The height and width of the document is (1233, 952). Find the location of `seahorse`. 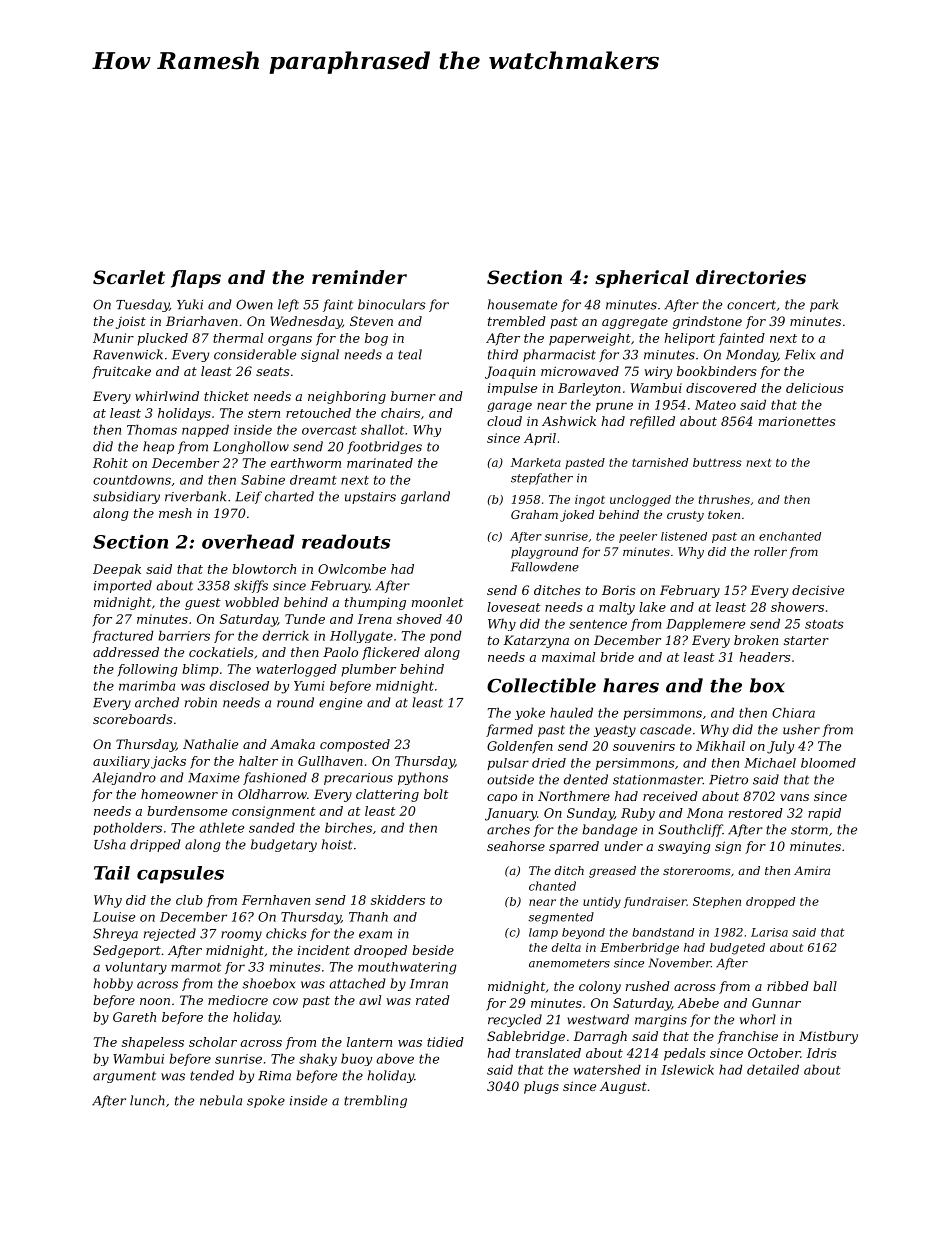

seahorse is located at coordinates (516, 846).
